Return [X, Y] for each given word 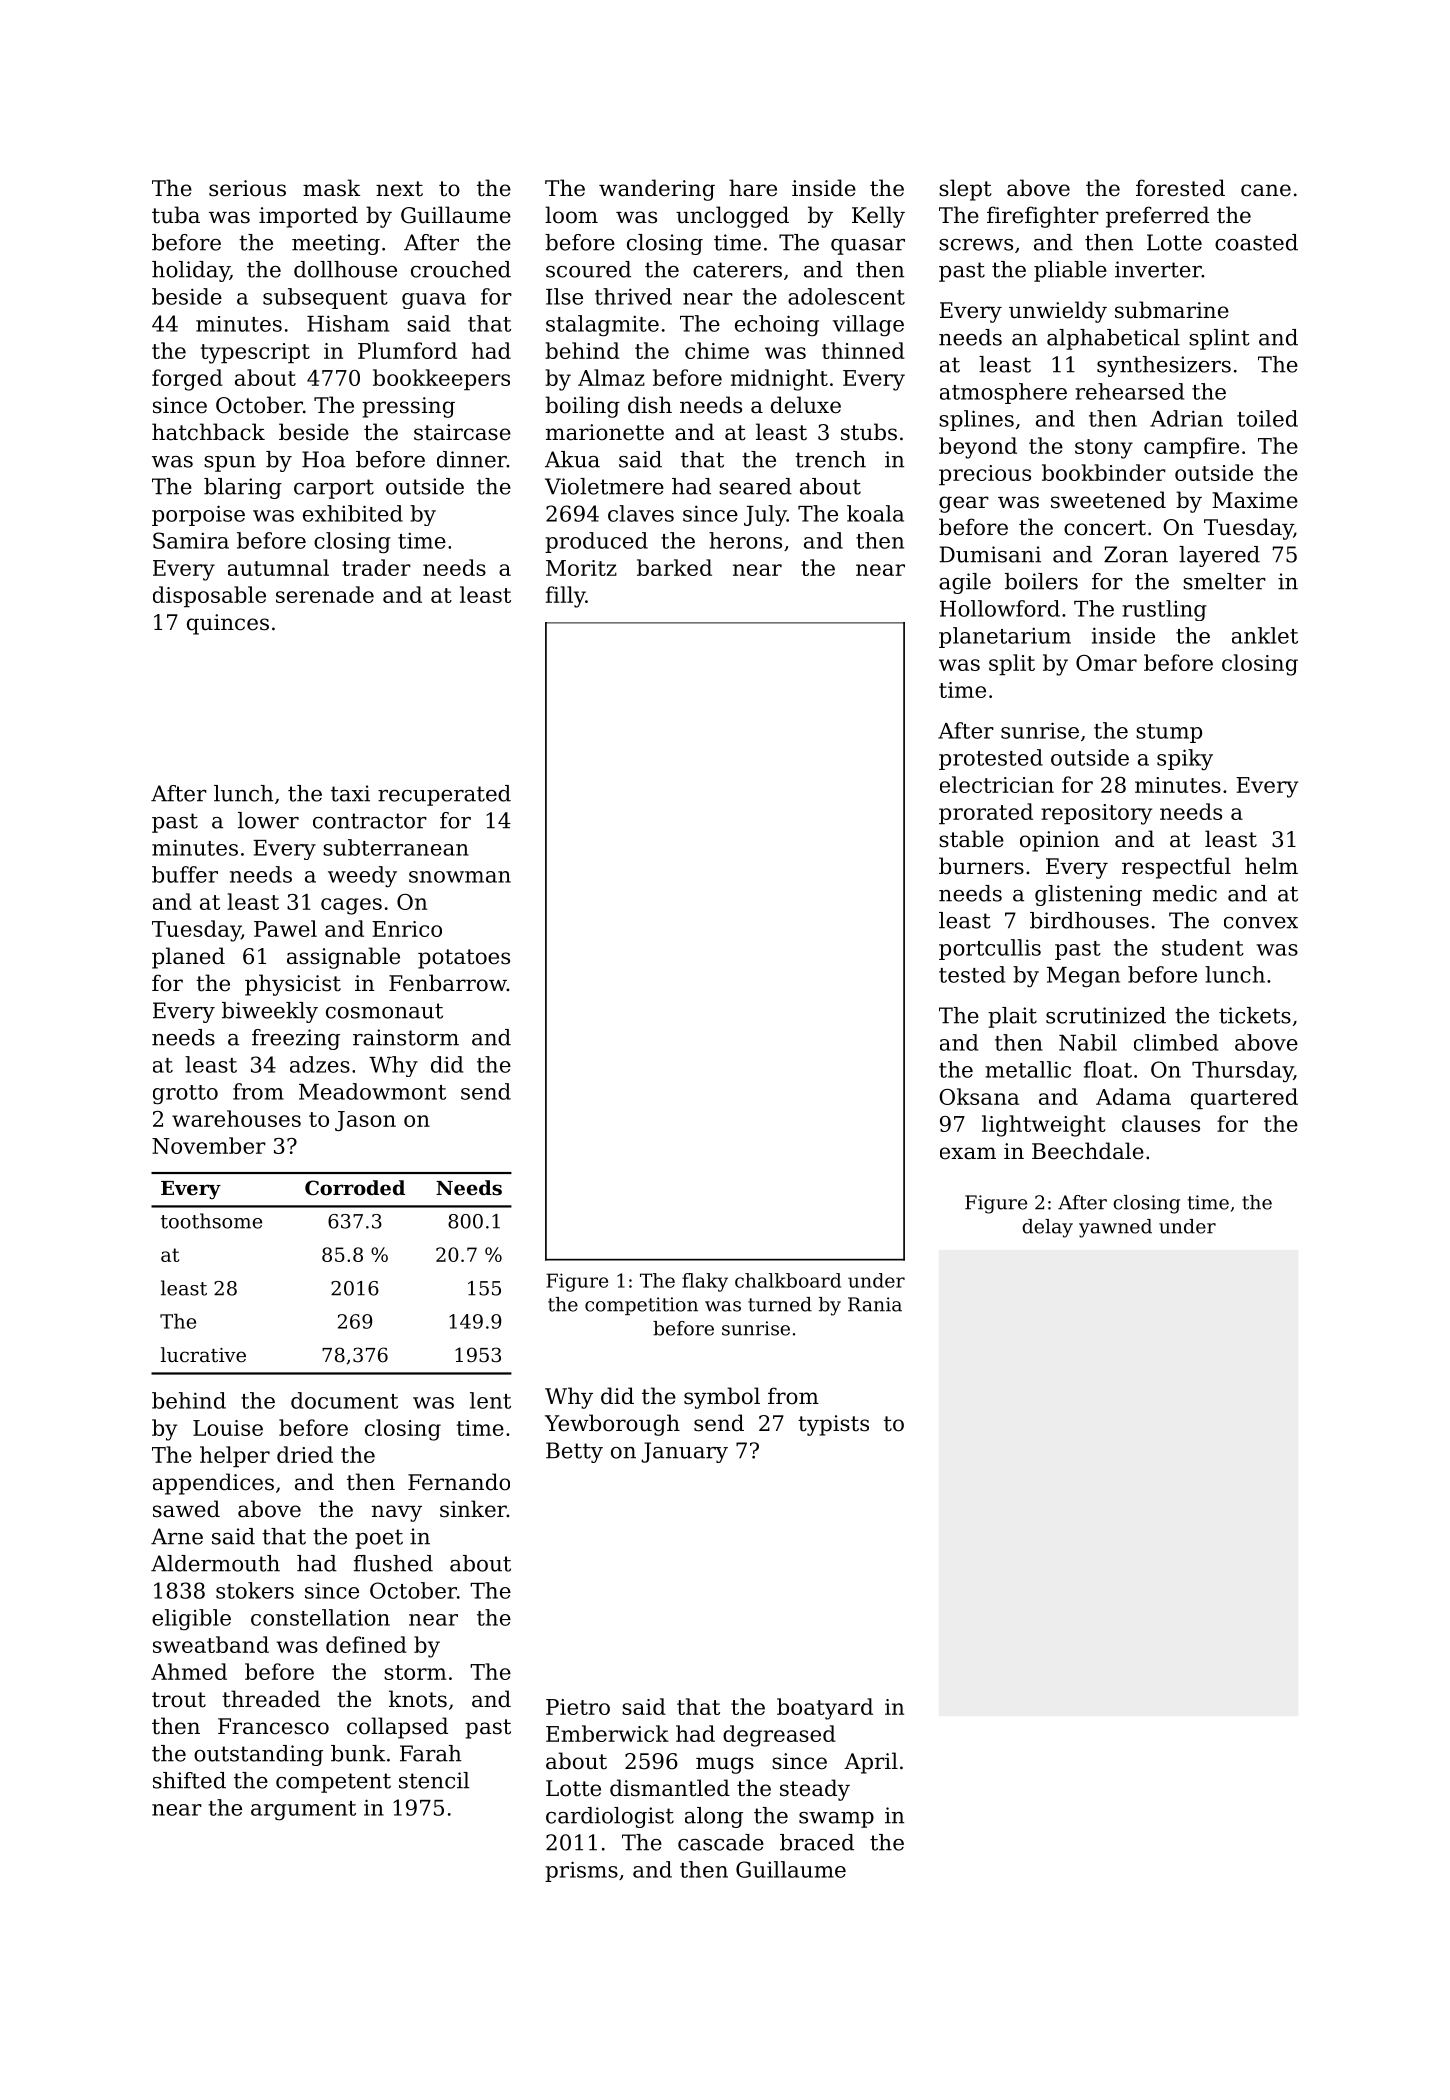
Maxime [1255, 500]
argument [303, 1811]
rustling [1164, 610]
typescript [255, 353]
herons [745, 540]
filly [565, 597]
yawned [1115, 1228]
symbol [722, 1398]
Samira [191, 540]
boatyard [825, 1709]
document [344, 1400]
